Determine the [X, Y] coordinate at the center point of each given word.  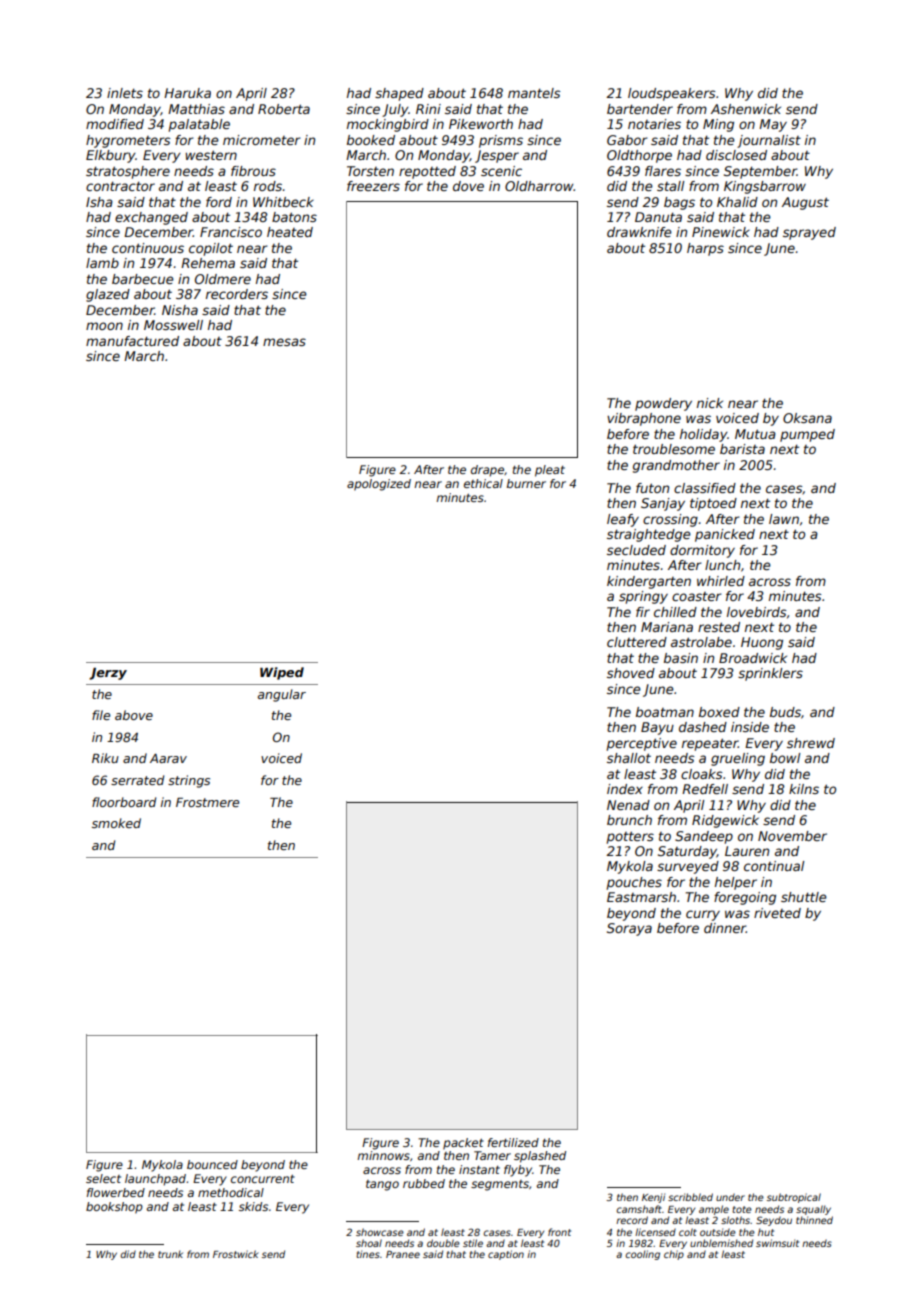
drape [487, 471]
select [103, 1178]
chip [674, 1255]
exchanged [151, 218]
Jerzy [108, 674]
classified [705, 488]
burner [526, 483]
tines [368, 1254]
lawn [784, 519]
